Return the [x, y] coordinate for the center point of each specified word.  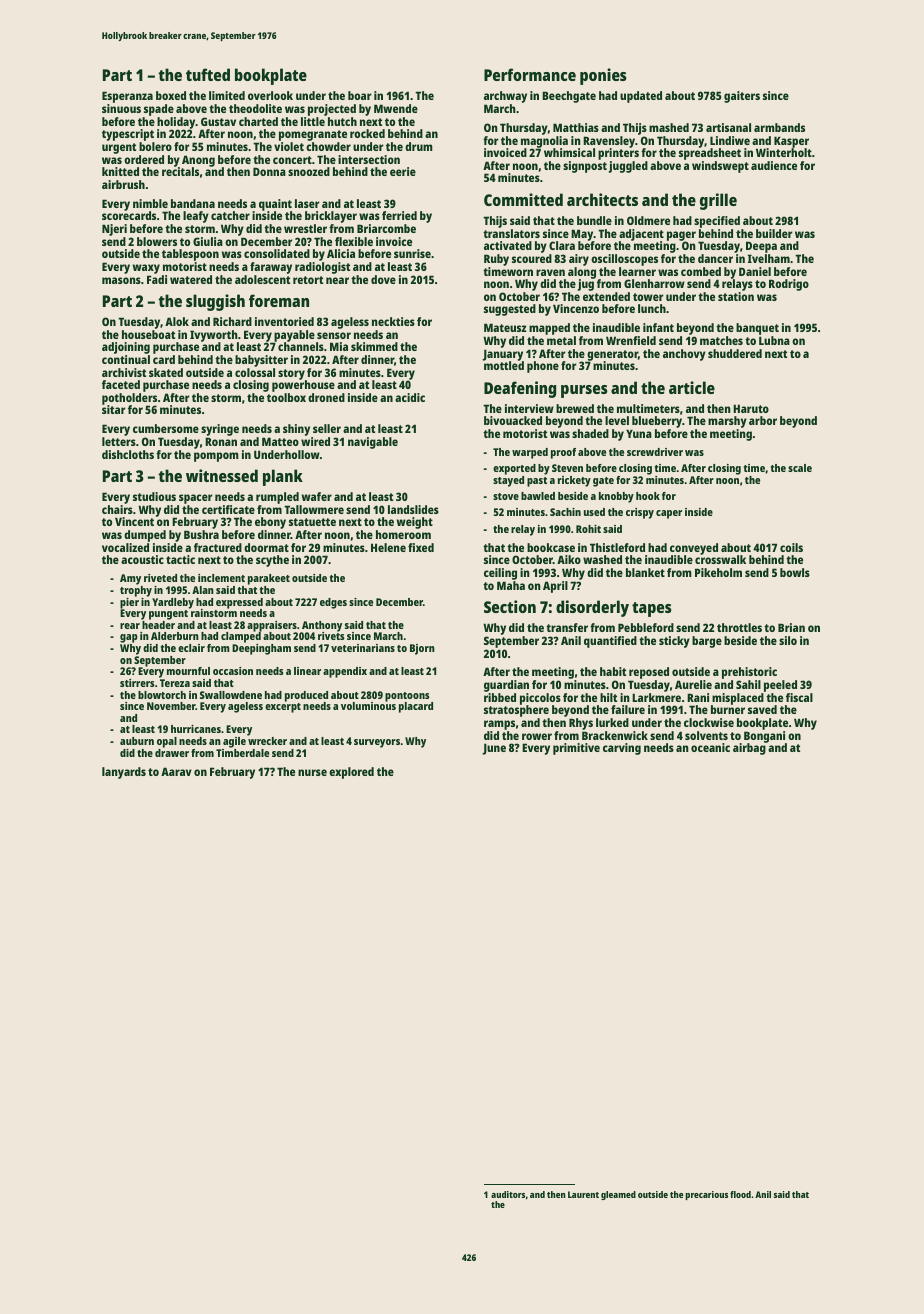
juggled [628, 167]
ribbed [500, 697]
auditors [508, 1194]
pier [129, 603]
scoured [532, 258]
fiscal [799, 697]
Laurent [583, 1194]
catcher [230, 215]
